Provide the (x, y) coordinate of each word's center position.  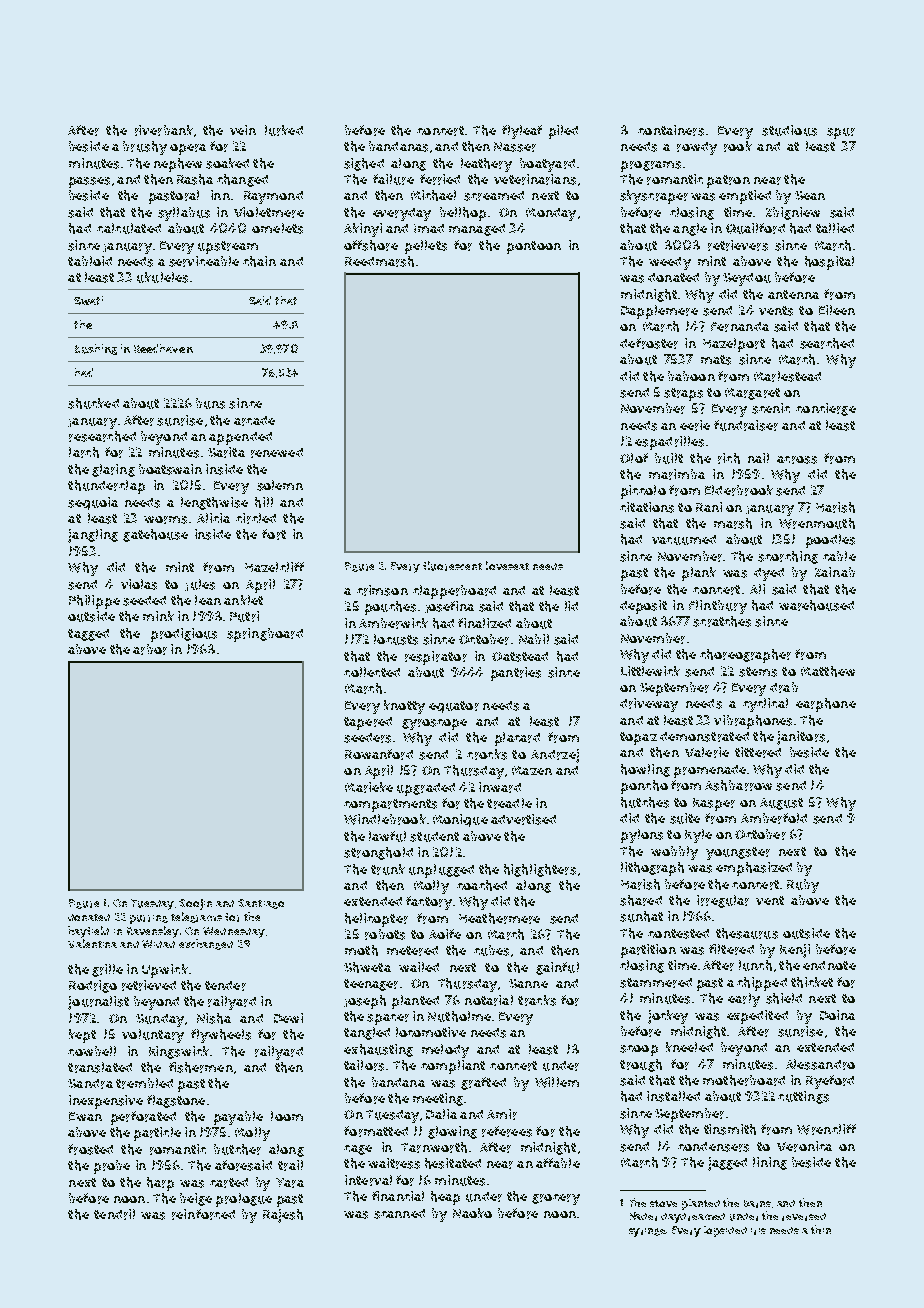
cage (358, 1150)
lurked (284, 130)
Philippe (94, 602)
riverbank (164, 130)
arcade (254, 421)
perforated (143, 1118)
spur (841, 133)
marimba (677, 474)
